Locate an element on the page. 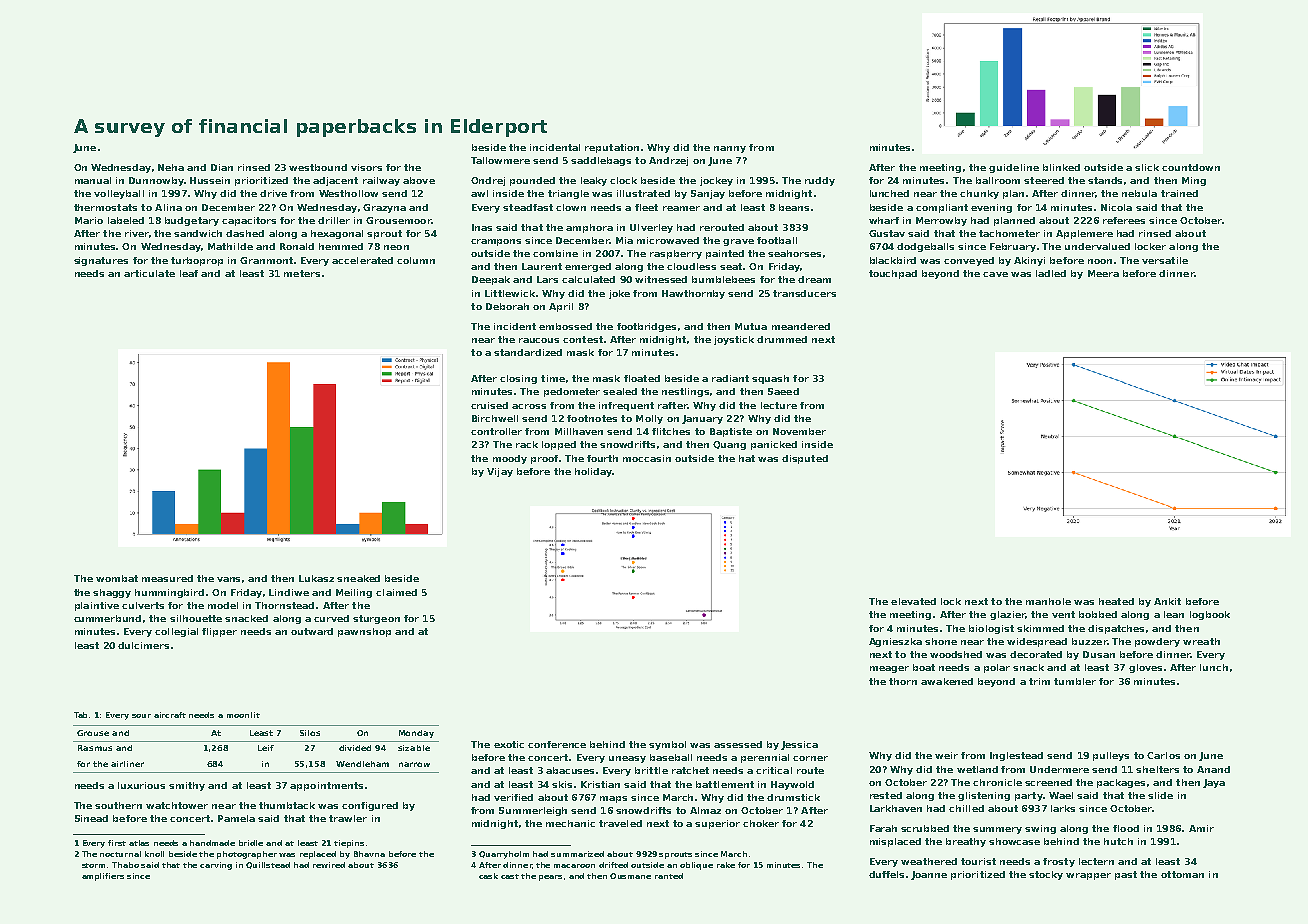 The height and width of the image is (924, 1308). wombat is located at coordinates (117, 578).
